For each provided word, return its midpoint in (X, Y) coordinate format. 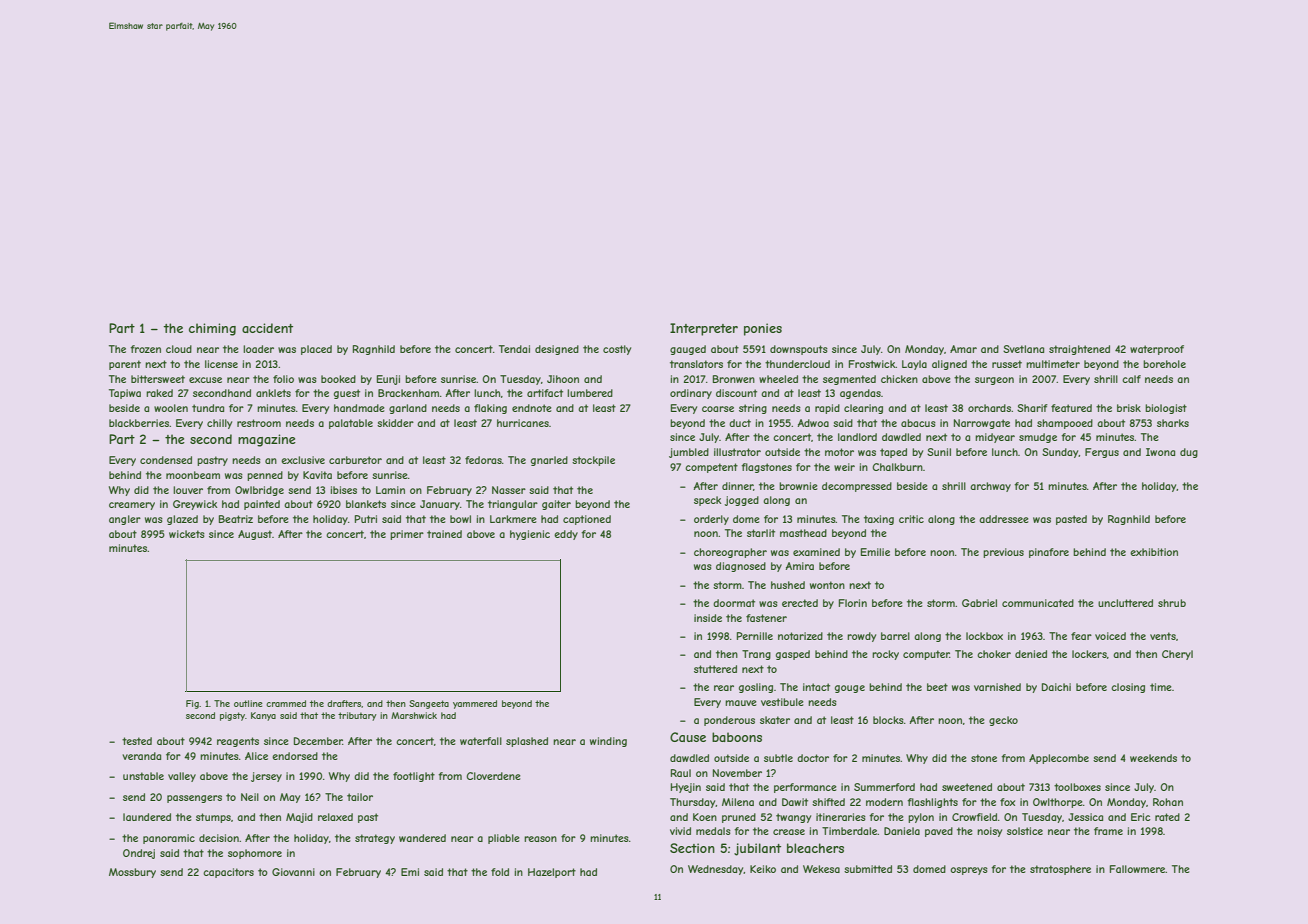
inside (708, 618)
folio (283, 379)
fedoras (483, 460)
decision (219, 838)
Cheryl (1177, 655)
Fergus (1102, 453)
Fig (192, 704)
